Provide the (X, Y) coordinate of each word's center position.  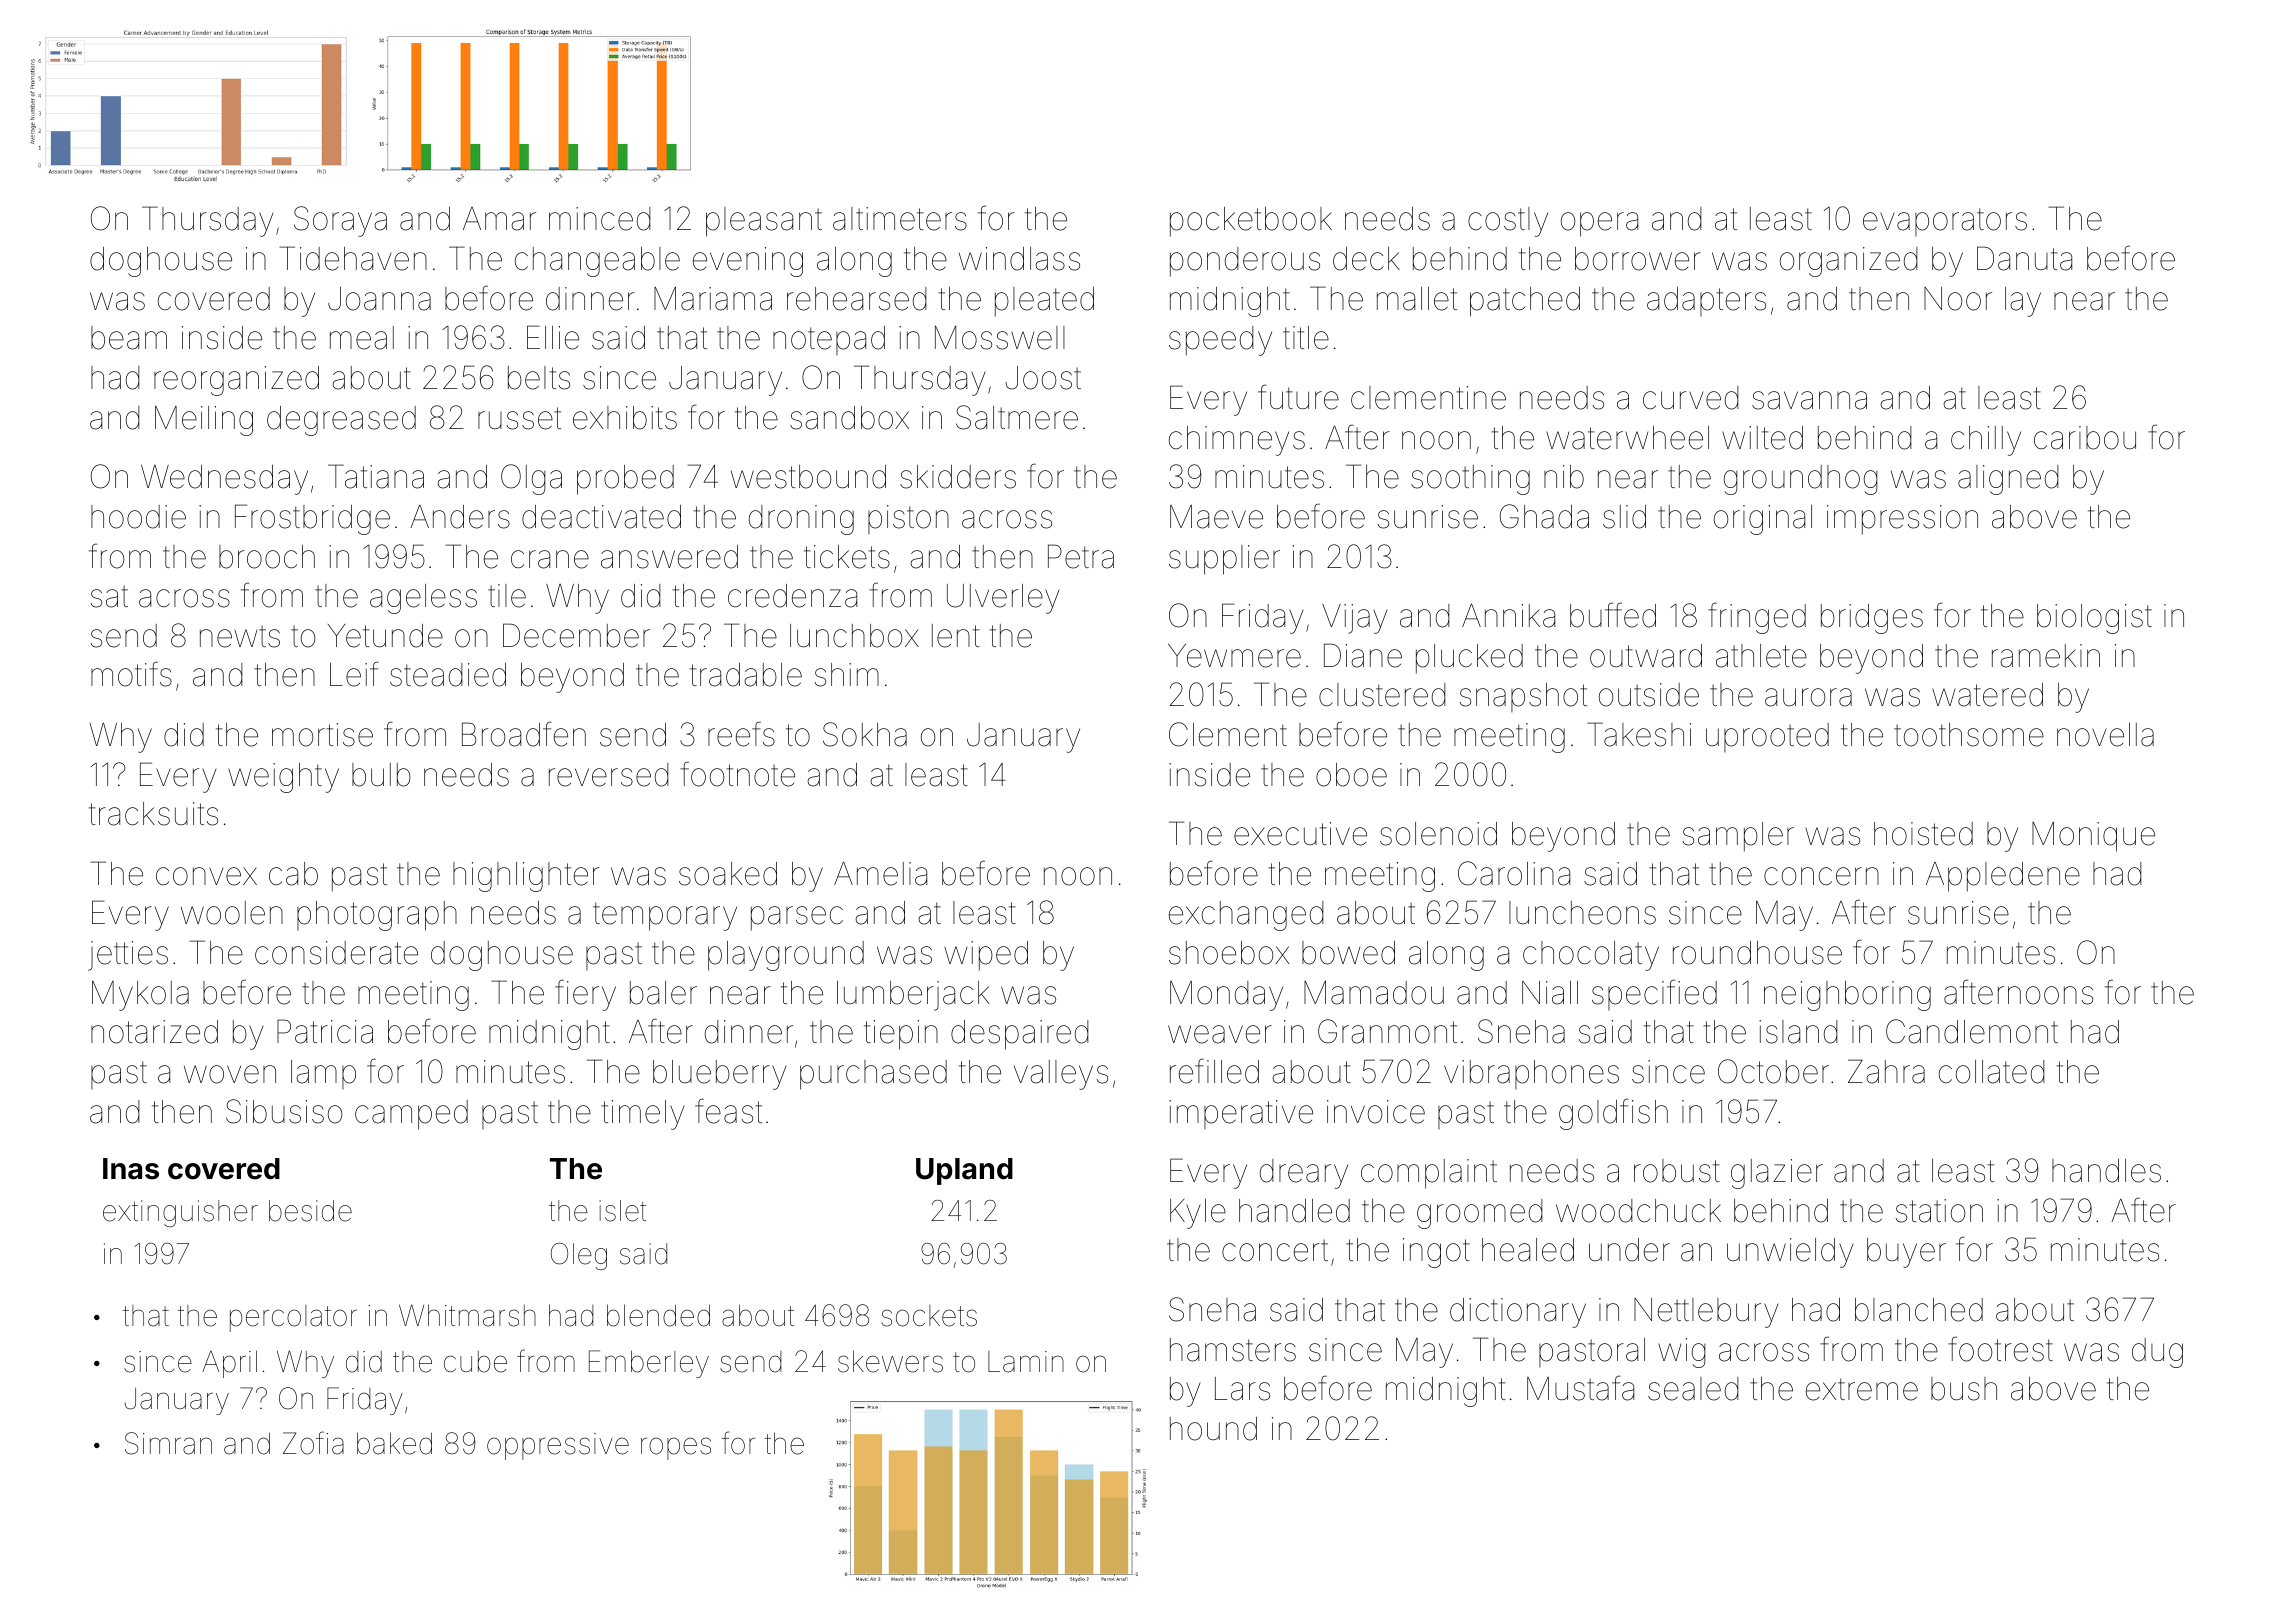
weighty (283, 778)
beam (129, 338)
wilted (1762, 438)
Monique (2093, 836)
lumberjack (913, 996)
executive (1300, 834)
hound (1213, 1429)
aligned (2008, 480)
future (1298, 397)
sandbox (849, 418)
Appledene (2003, 877)
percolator (293, 1318)
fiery (585, 995)
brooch (267, 557)
